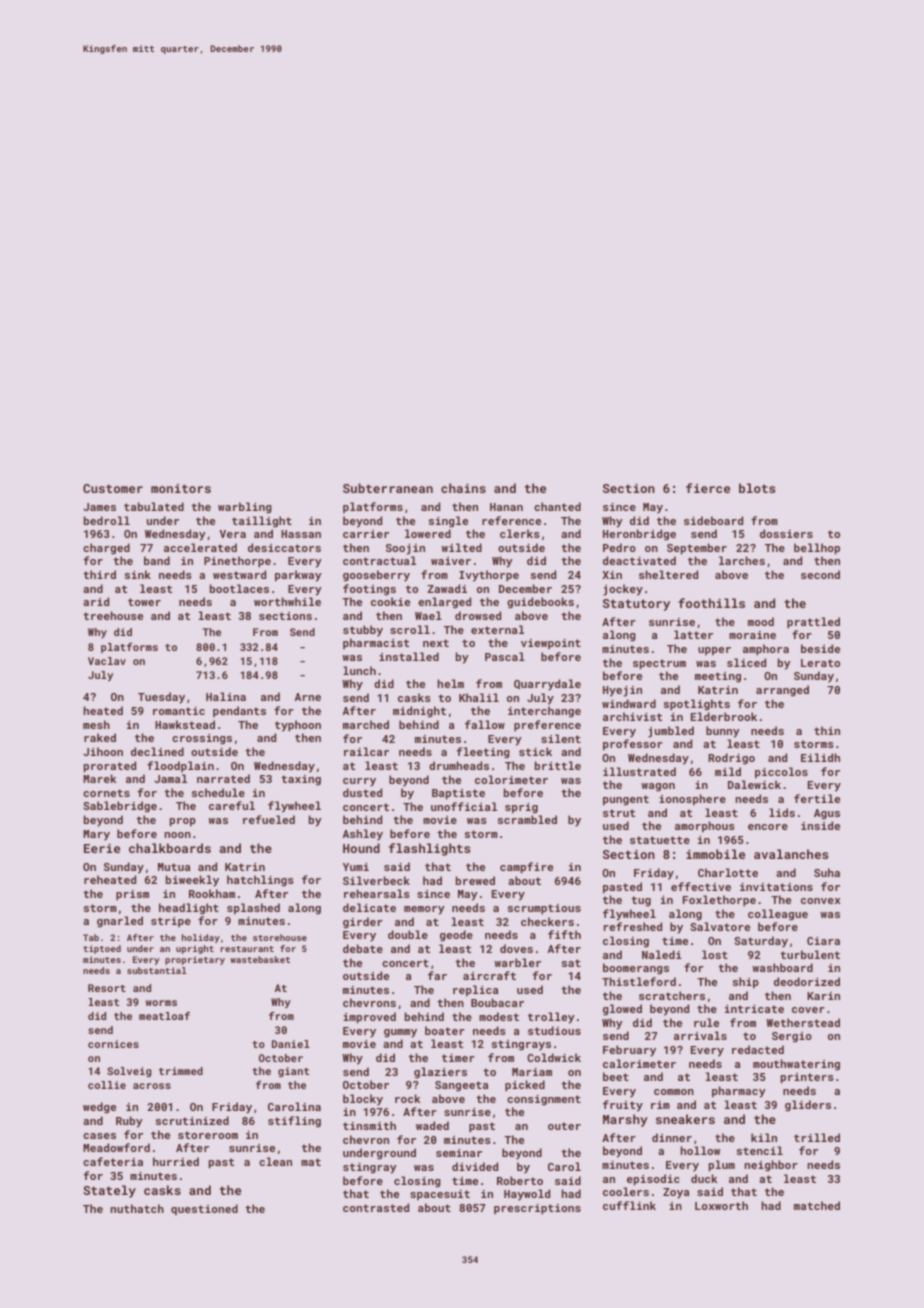 The height and width of the document is (1308, 924). What do you see at coordinates (708, 488) in the document?
I see `fierce` at bounding box center [708, 488].
